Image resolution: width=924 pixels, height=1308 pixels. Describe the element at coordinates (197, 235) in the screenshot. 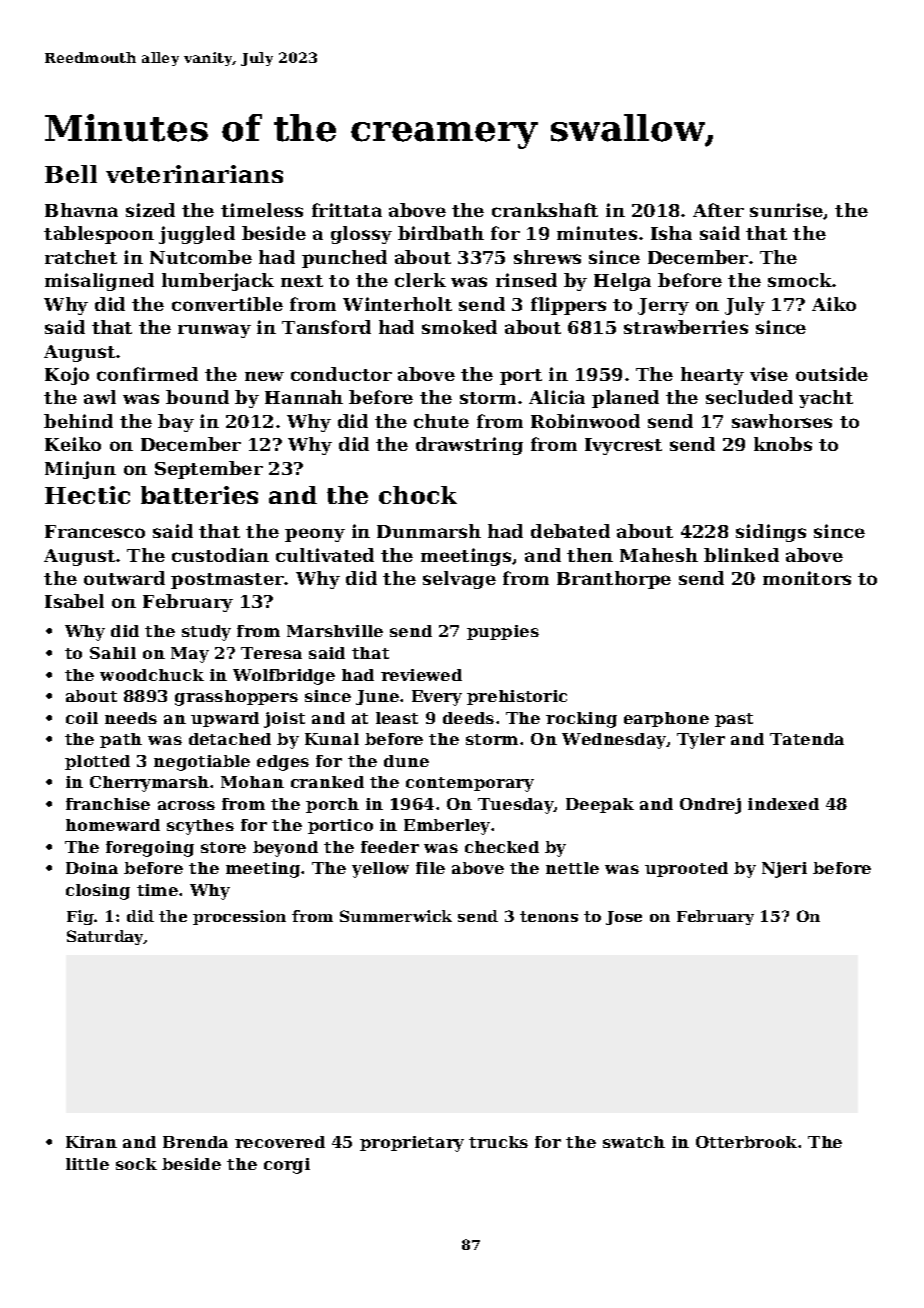

I see `juggled` at that location.
